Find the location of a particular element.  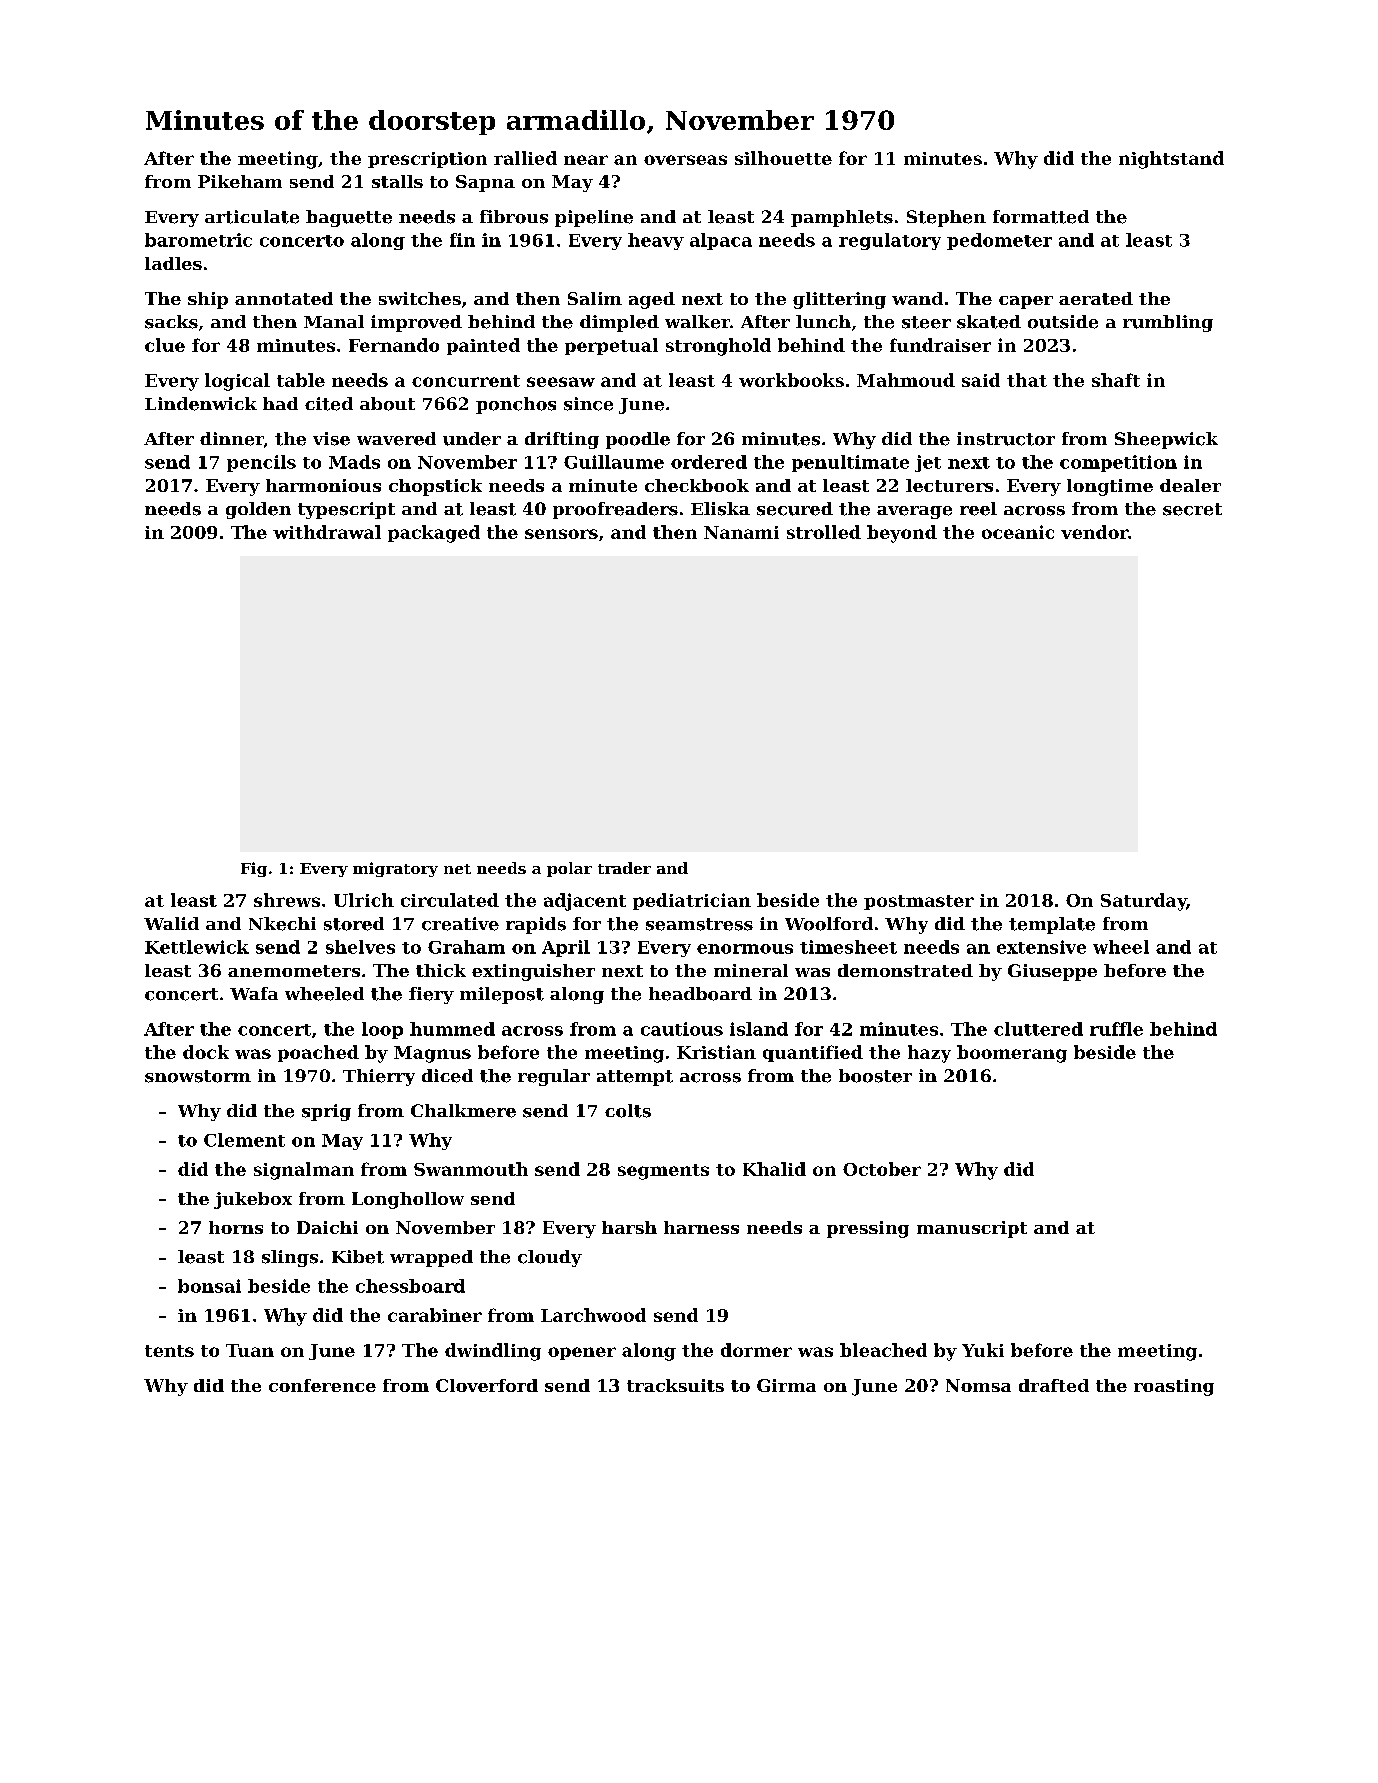

polar is located at coordinates (569, 869).
